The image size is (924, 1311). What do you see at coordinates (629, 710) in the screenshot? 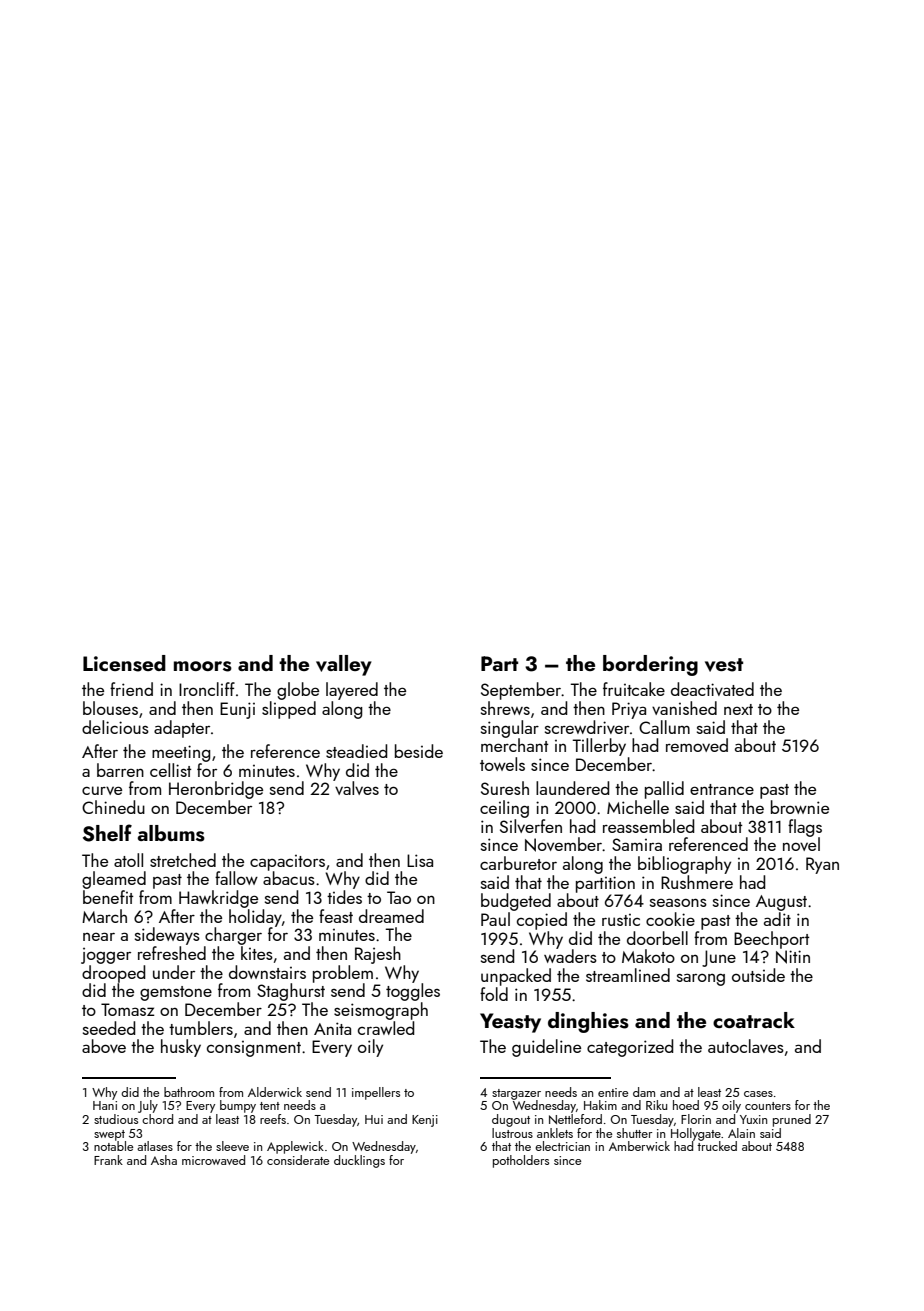
I see `Priya` at bounding box center [629, 710].
